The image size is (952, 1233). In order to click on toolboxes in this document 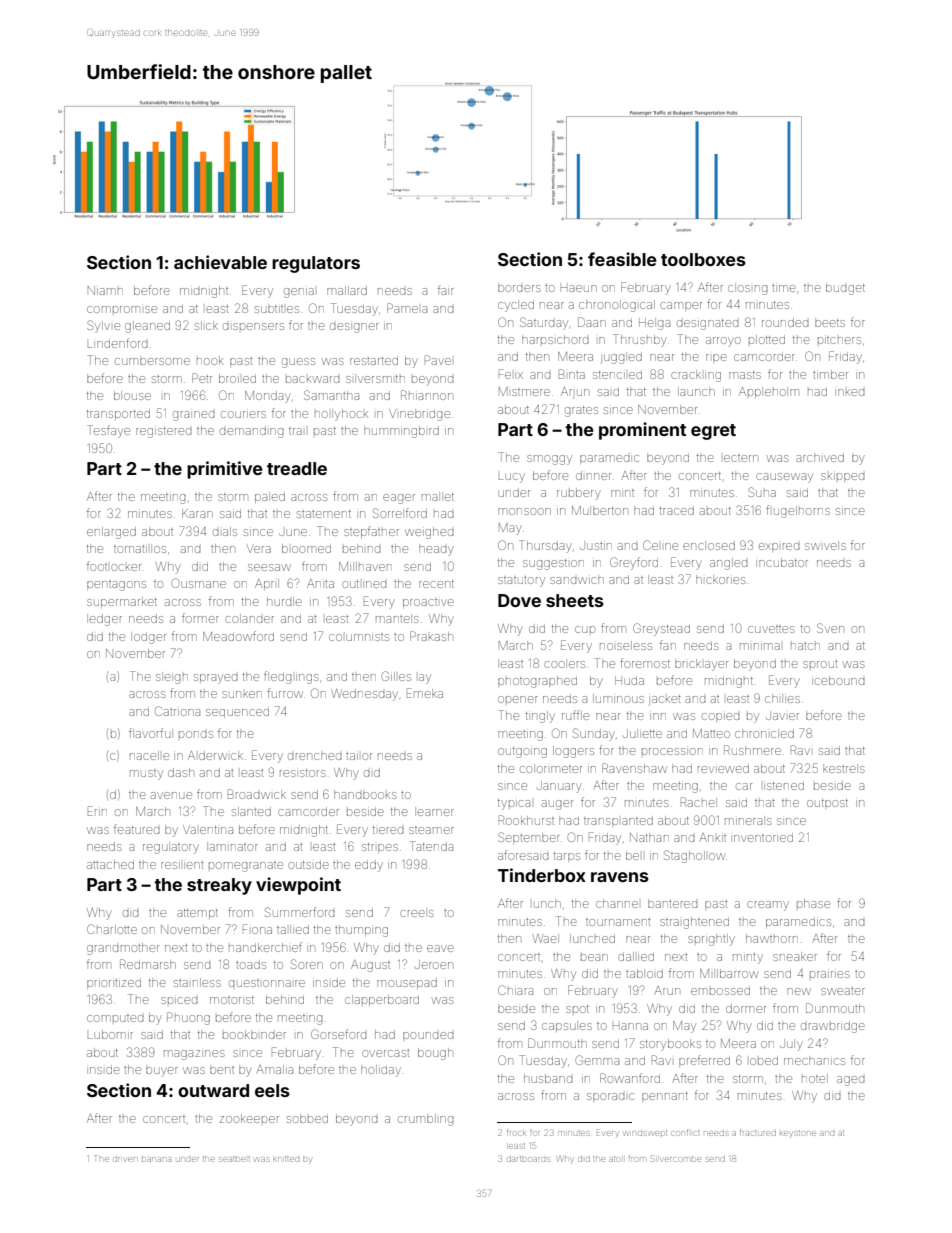, I will do `click(703, 259)`.
